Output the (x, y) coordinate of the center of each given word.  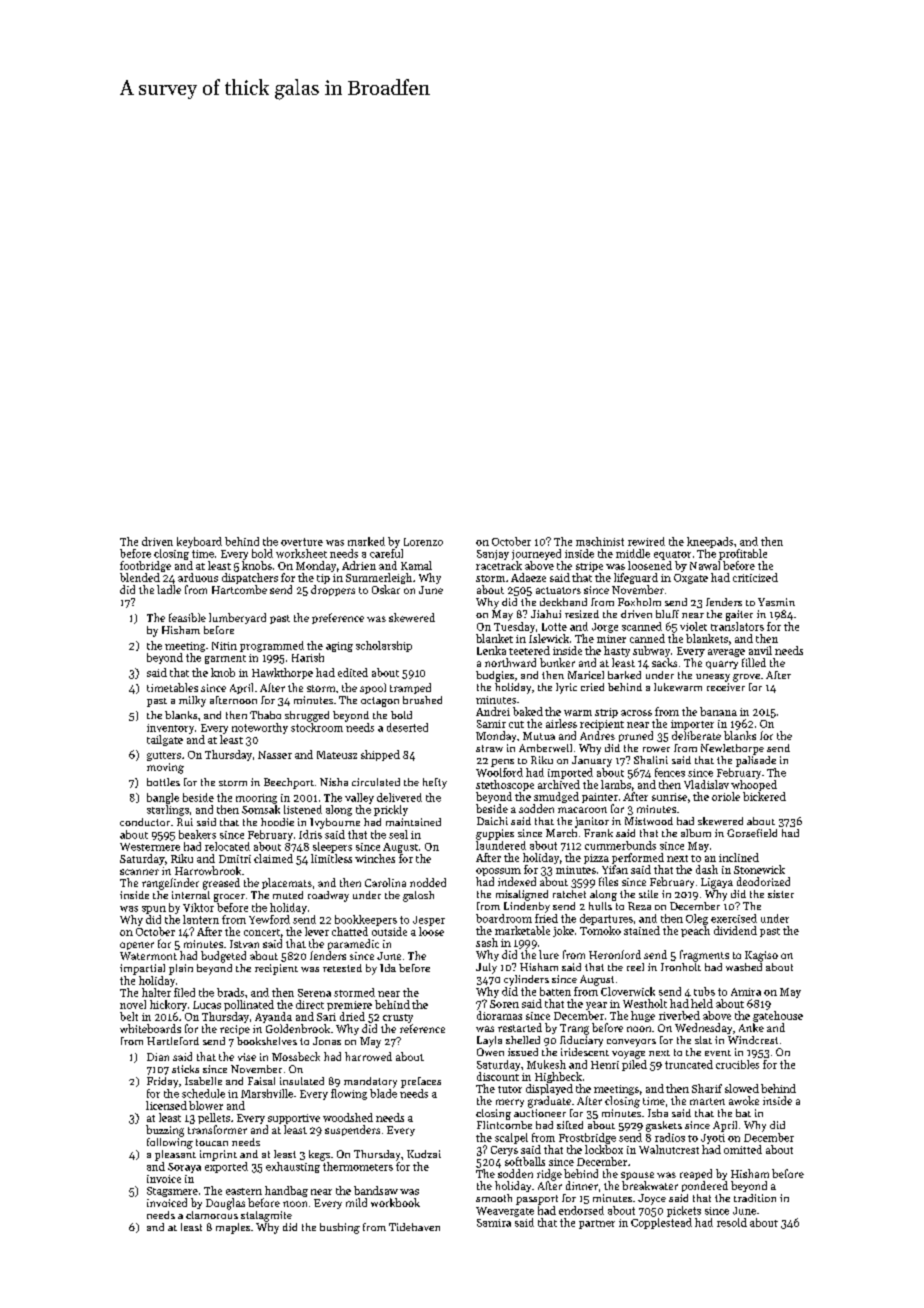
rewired (646, 541)
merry (510, 1103)
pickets (684, 1211)
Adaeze (528, 577)
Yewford (269, 919)
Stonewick (759, 869)
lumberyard (237, 618)
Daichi (492, 821)
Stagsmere (172, 1192)
